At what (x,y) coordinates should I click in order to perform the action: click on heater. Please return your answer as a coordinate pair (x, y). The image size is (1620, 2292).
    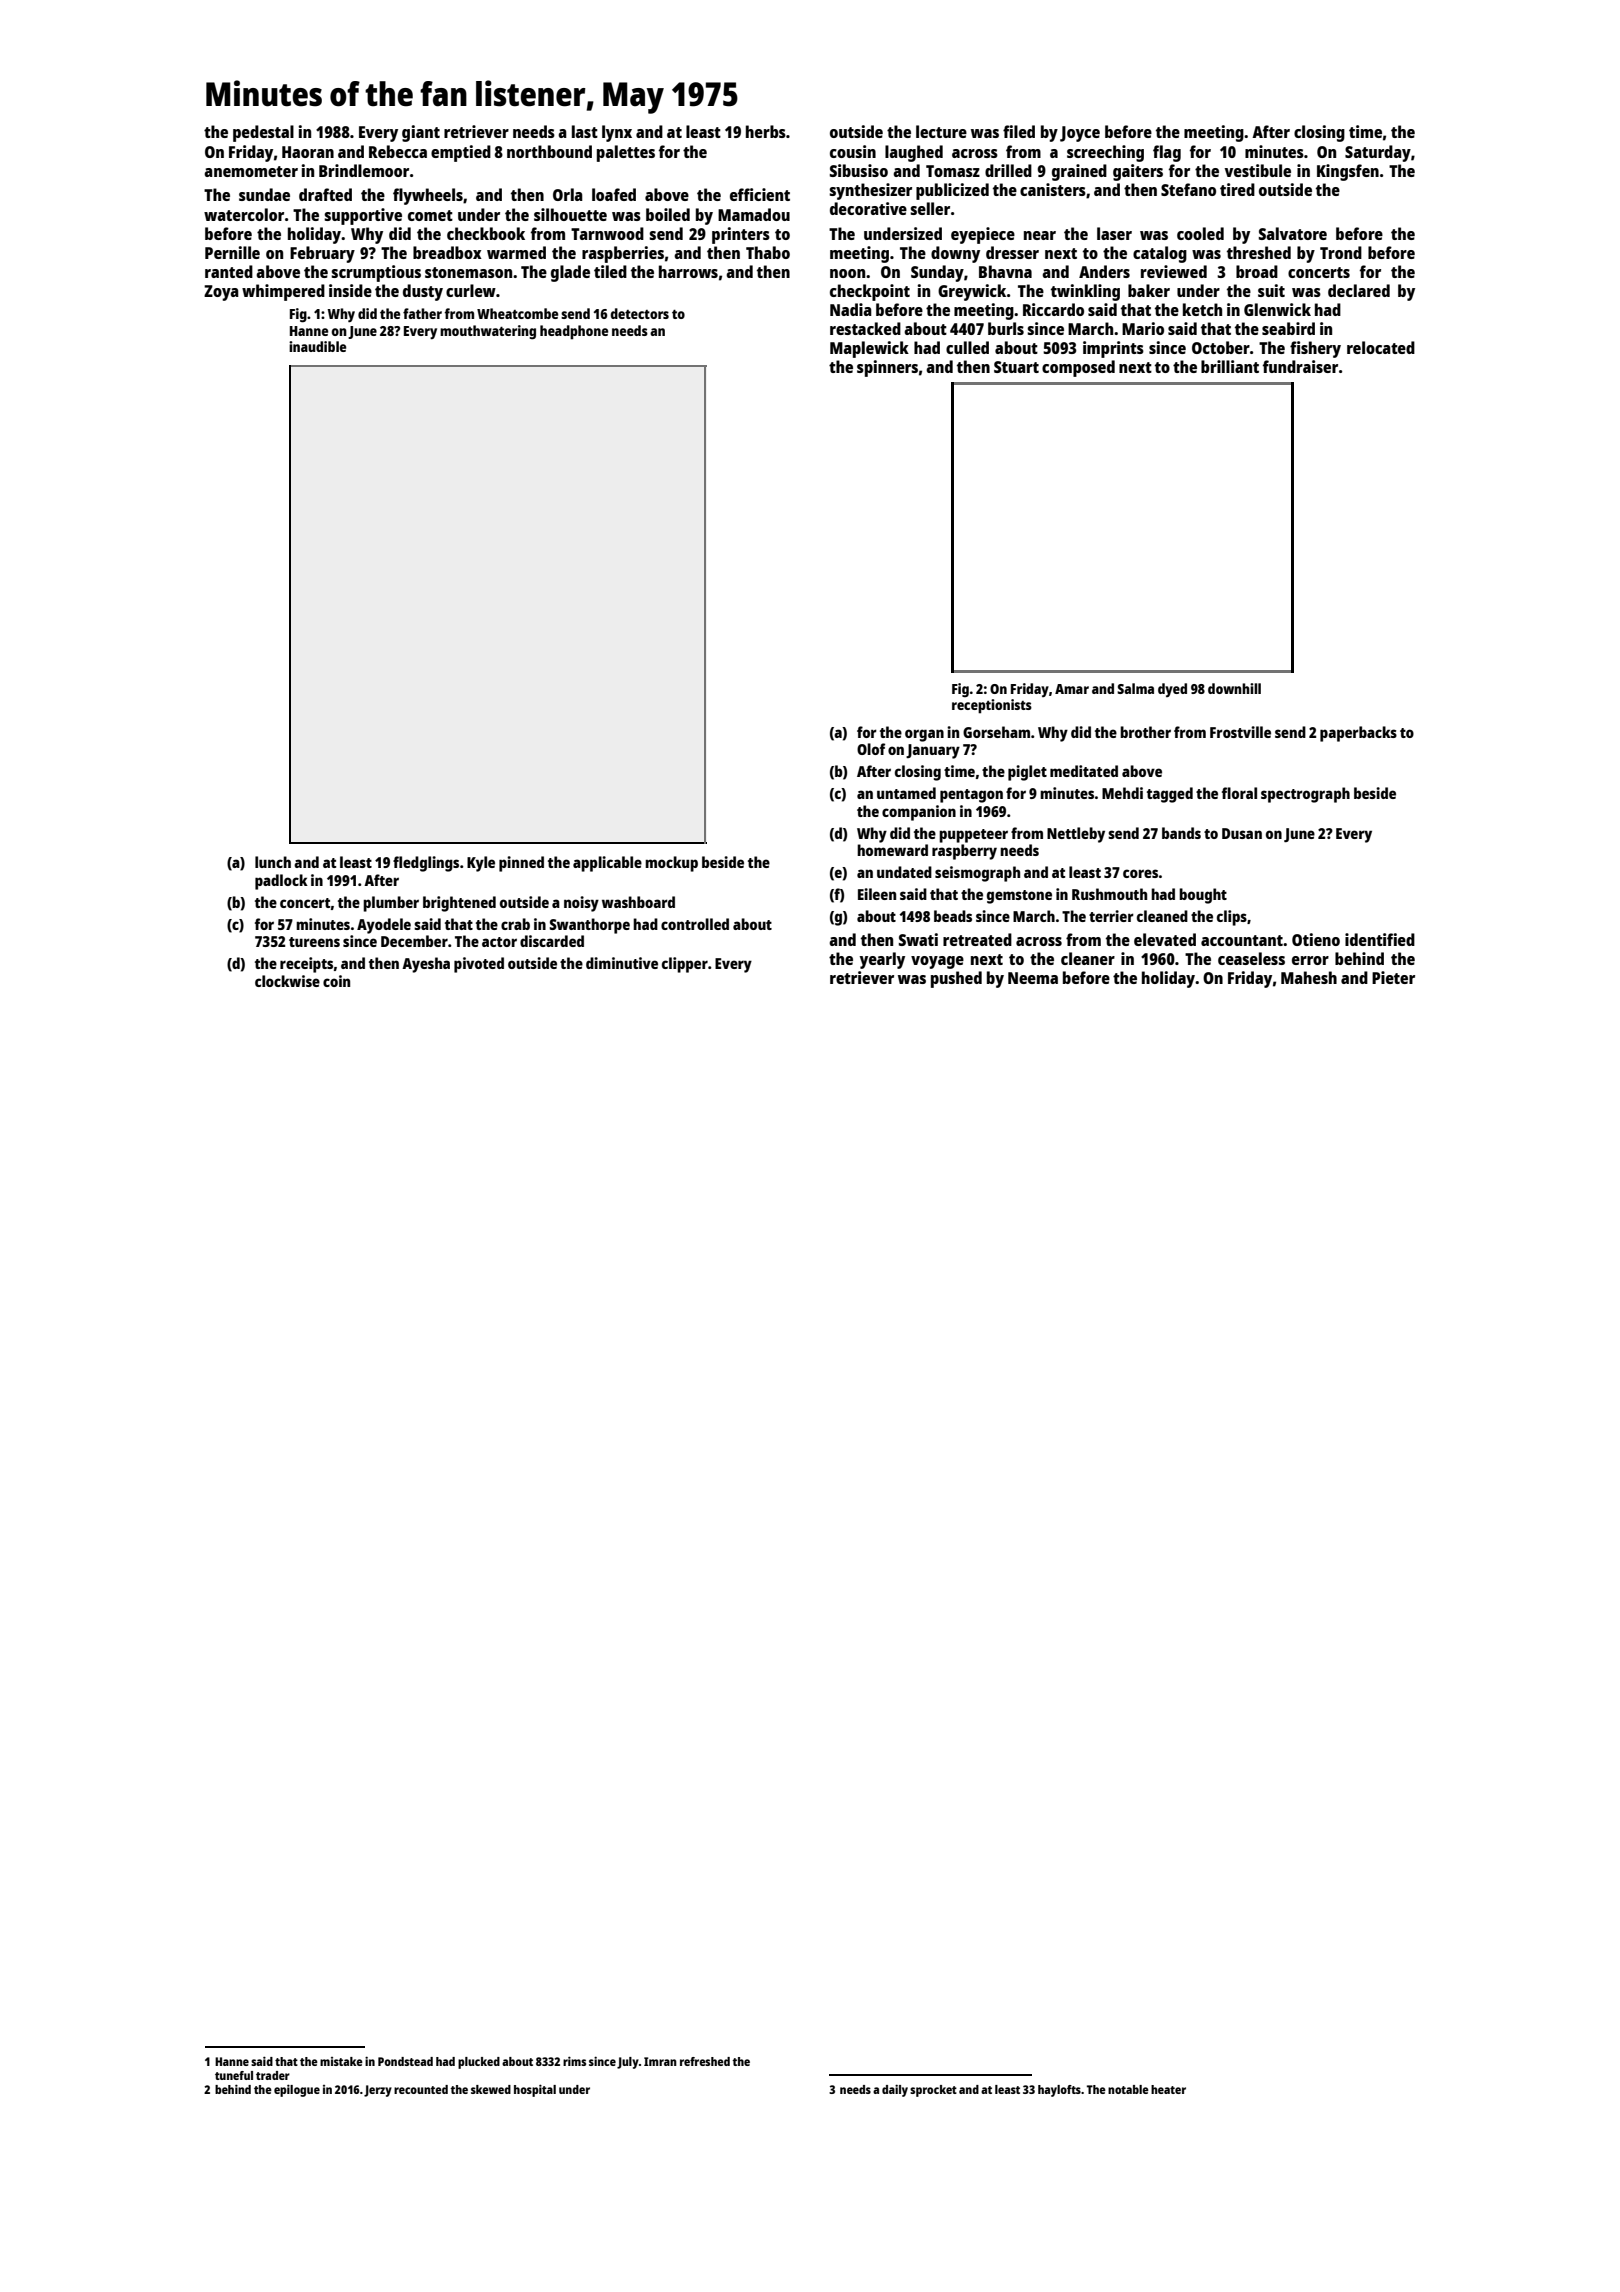
    Looking at the image, I should click on (1168, 2089).
